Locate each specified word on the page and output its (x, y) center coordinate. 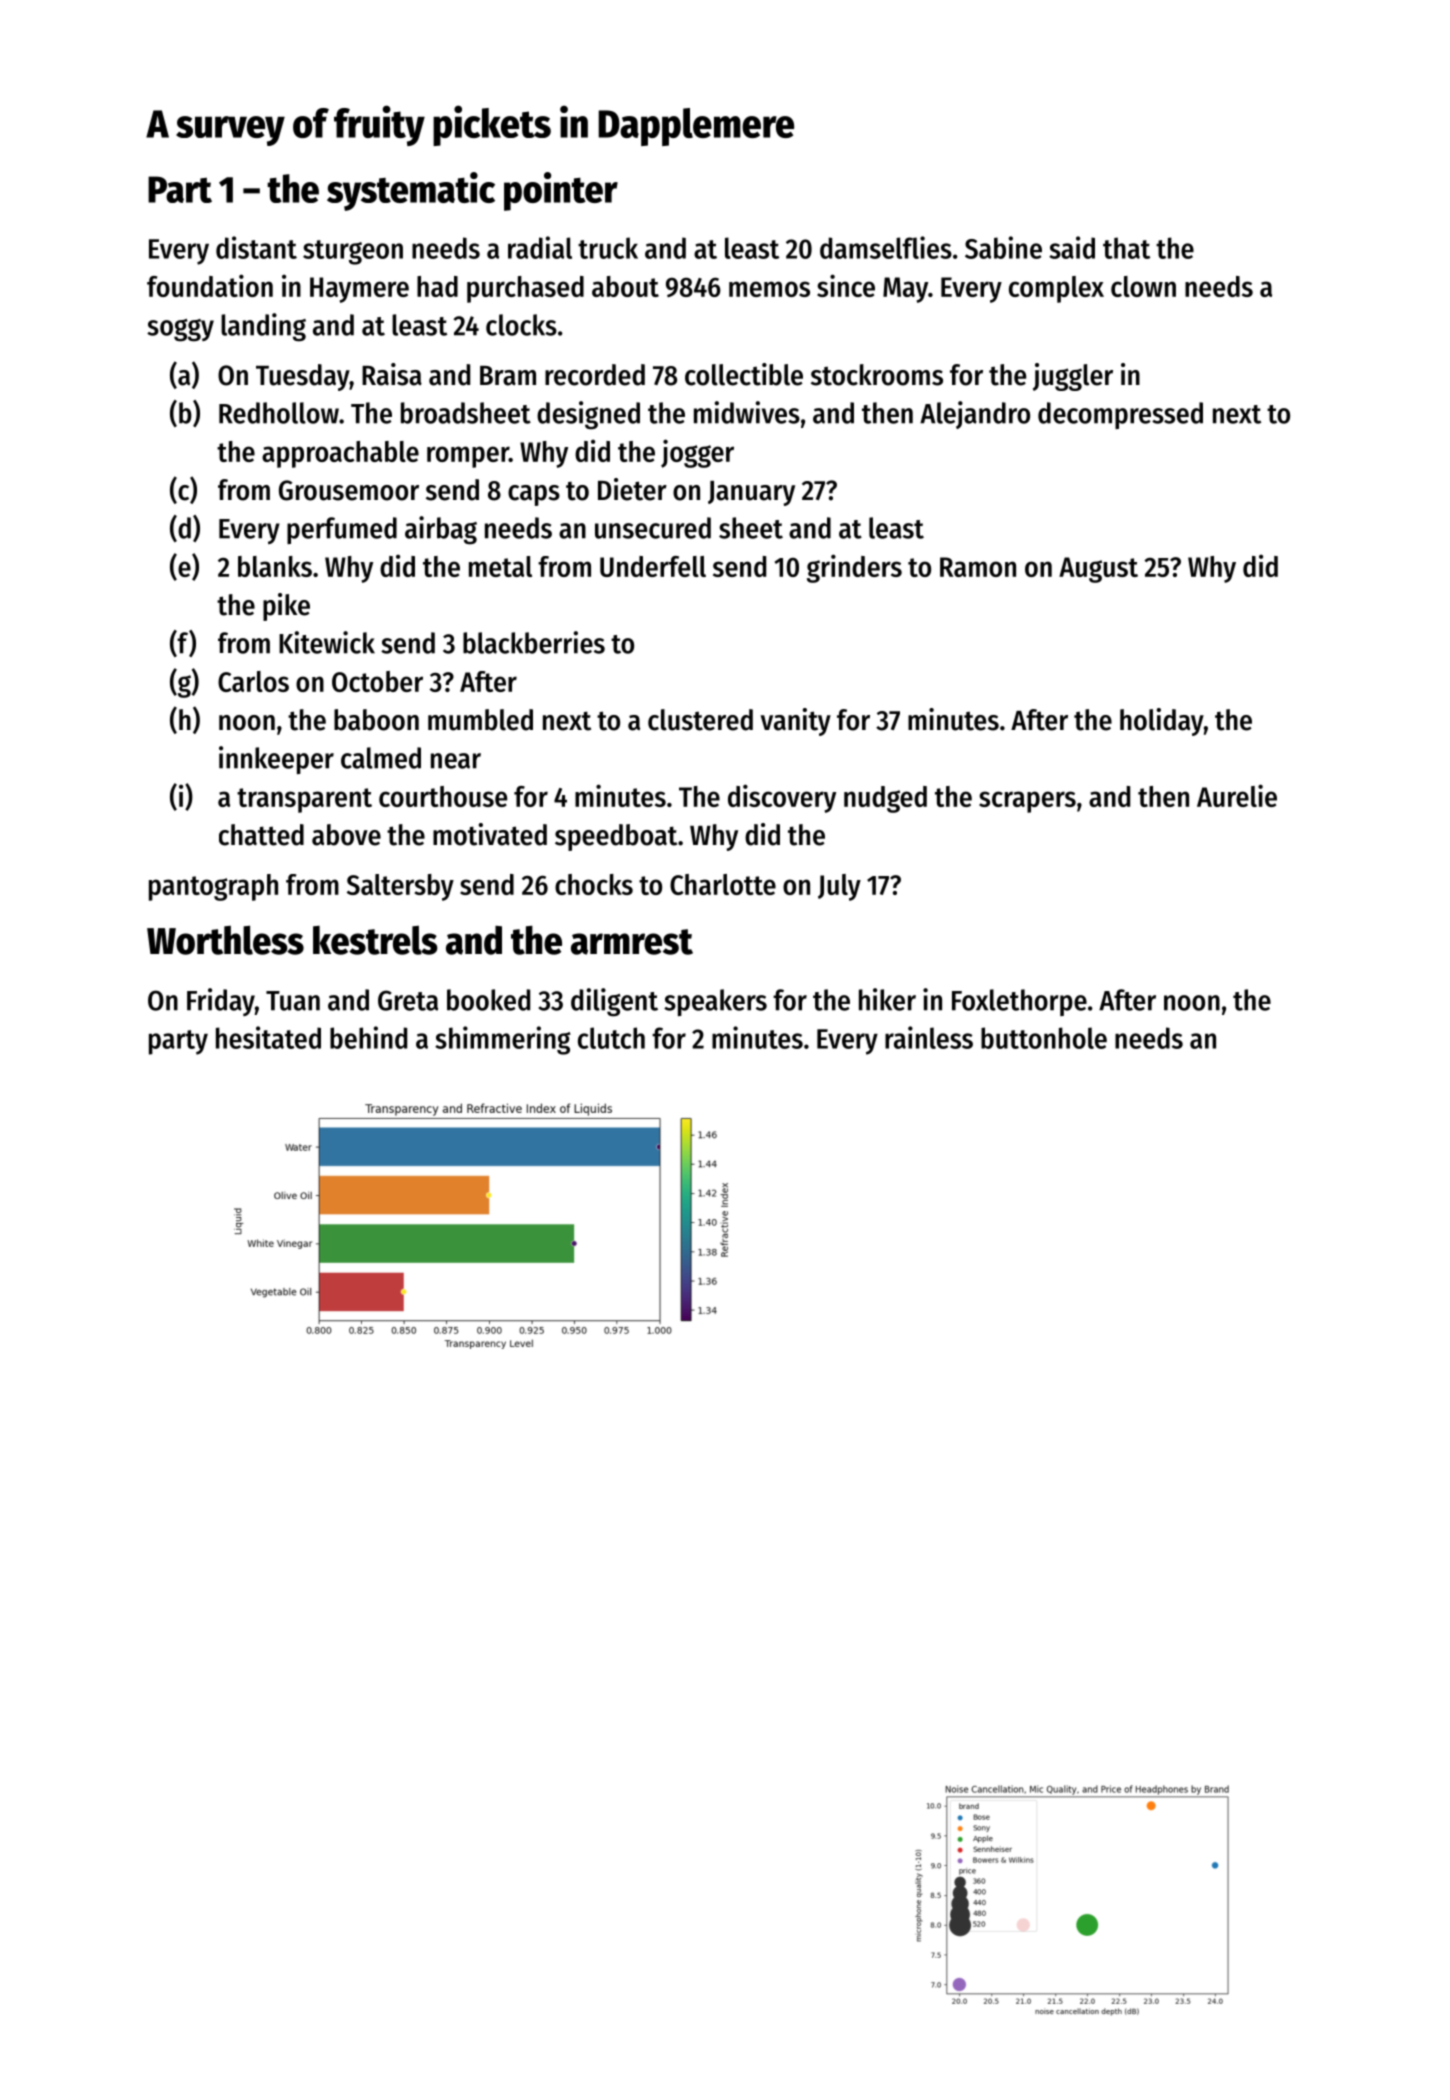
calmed (381, 758)
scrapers (1027, 802)
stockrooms (877, 375)
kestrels (375, 940)
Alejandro (975, 415)
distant (256, 247)
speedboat (616, 837)
